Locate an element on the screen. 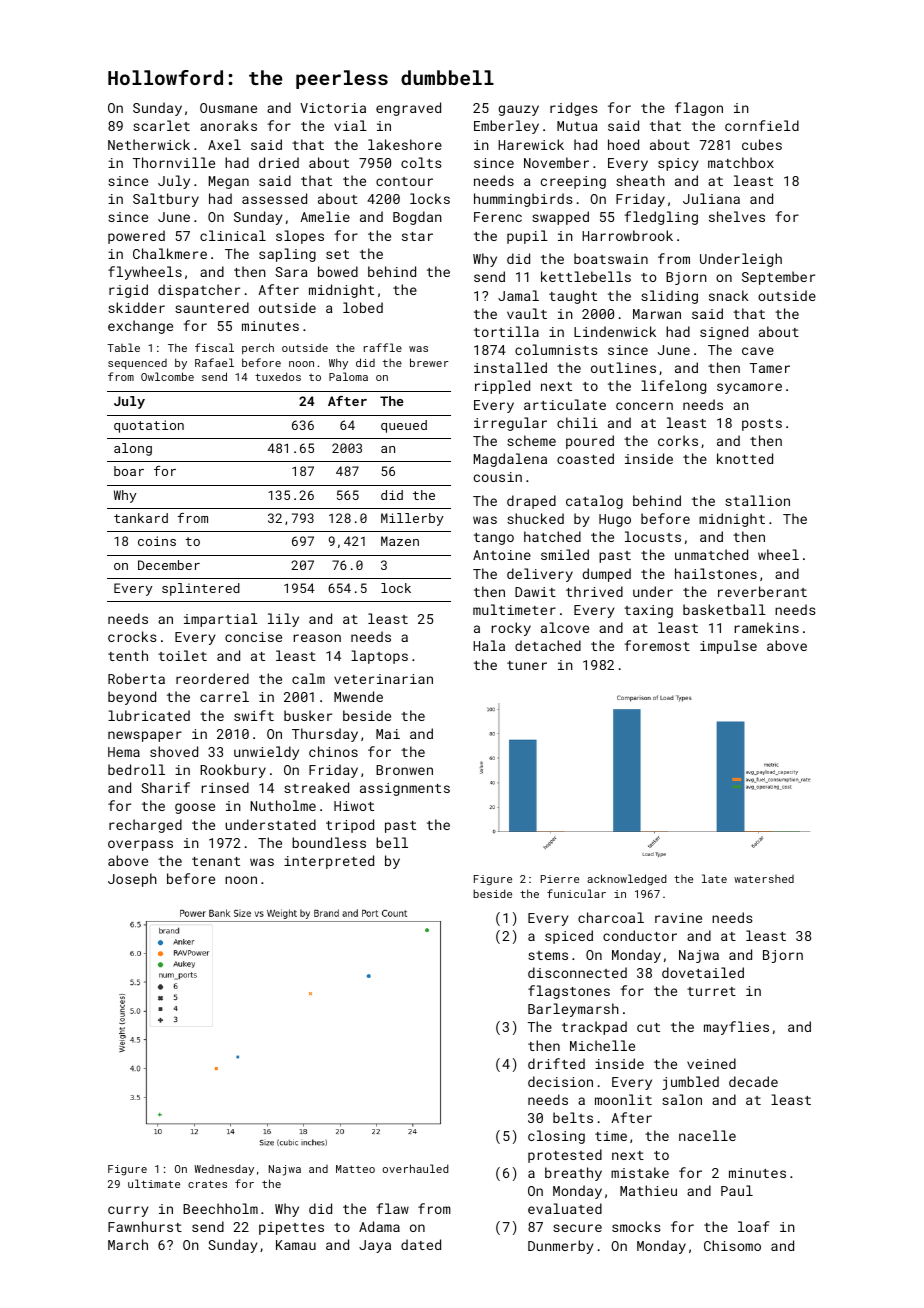  engraved is located at coordinates (408, 109).
